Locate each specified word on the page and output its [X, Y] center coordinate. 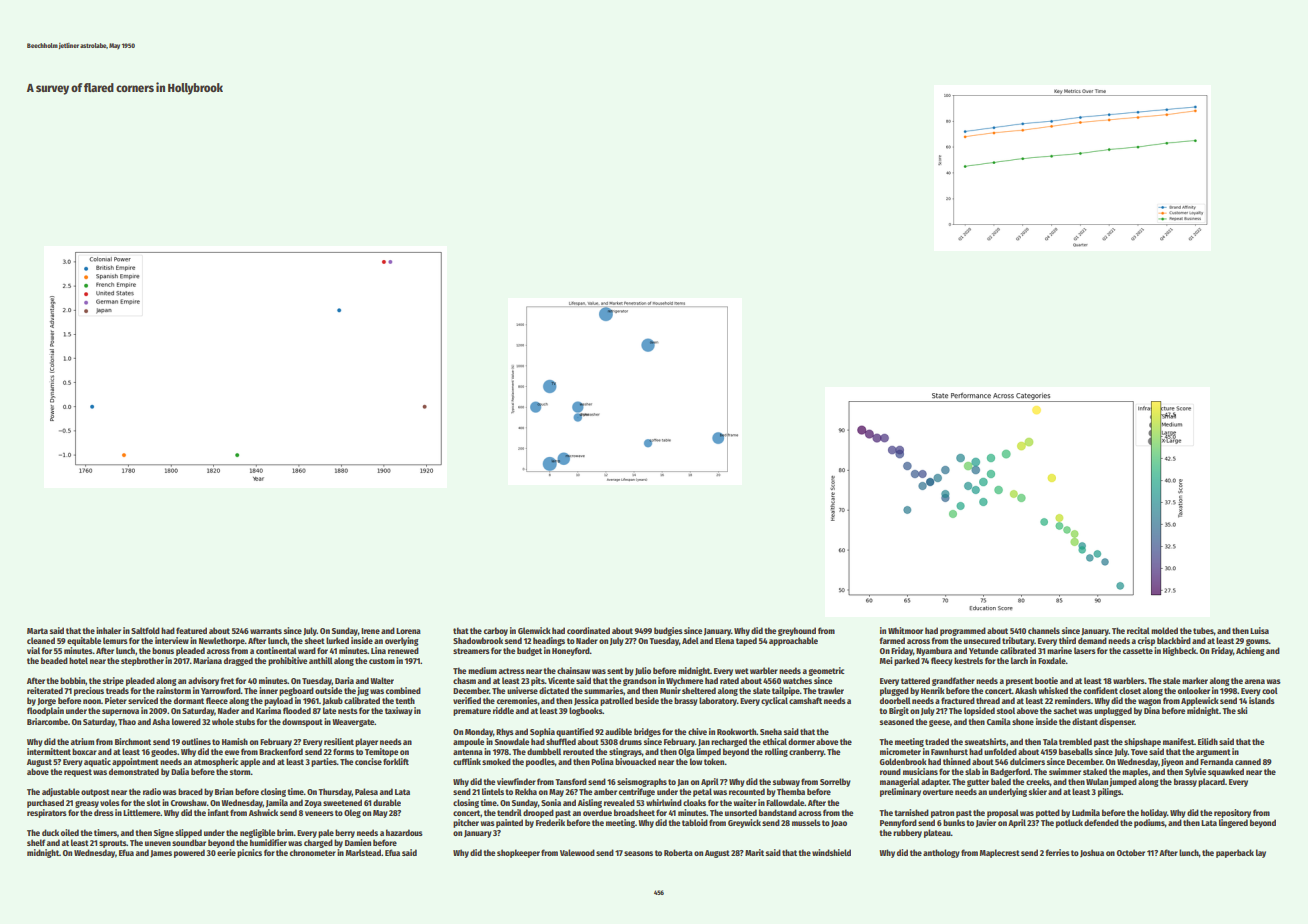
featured [191, 630]
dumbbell [544, 751]
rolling [776, 752]
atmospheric [216, 762]
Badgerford [1010, 772]
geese [939, 723]
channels [1044, 630]
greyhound [797, 631]
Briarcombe [47, 721]
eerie [226, 852]
